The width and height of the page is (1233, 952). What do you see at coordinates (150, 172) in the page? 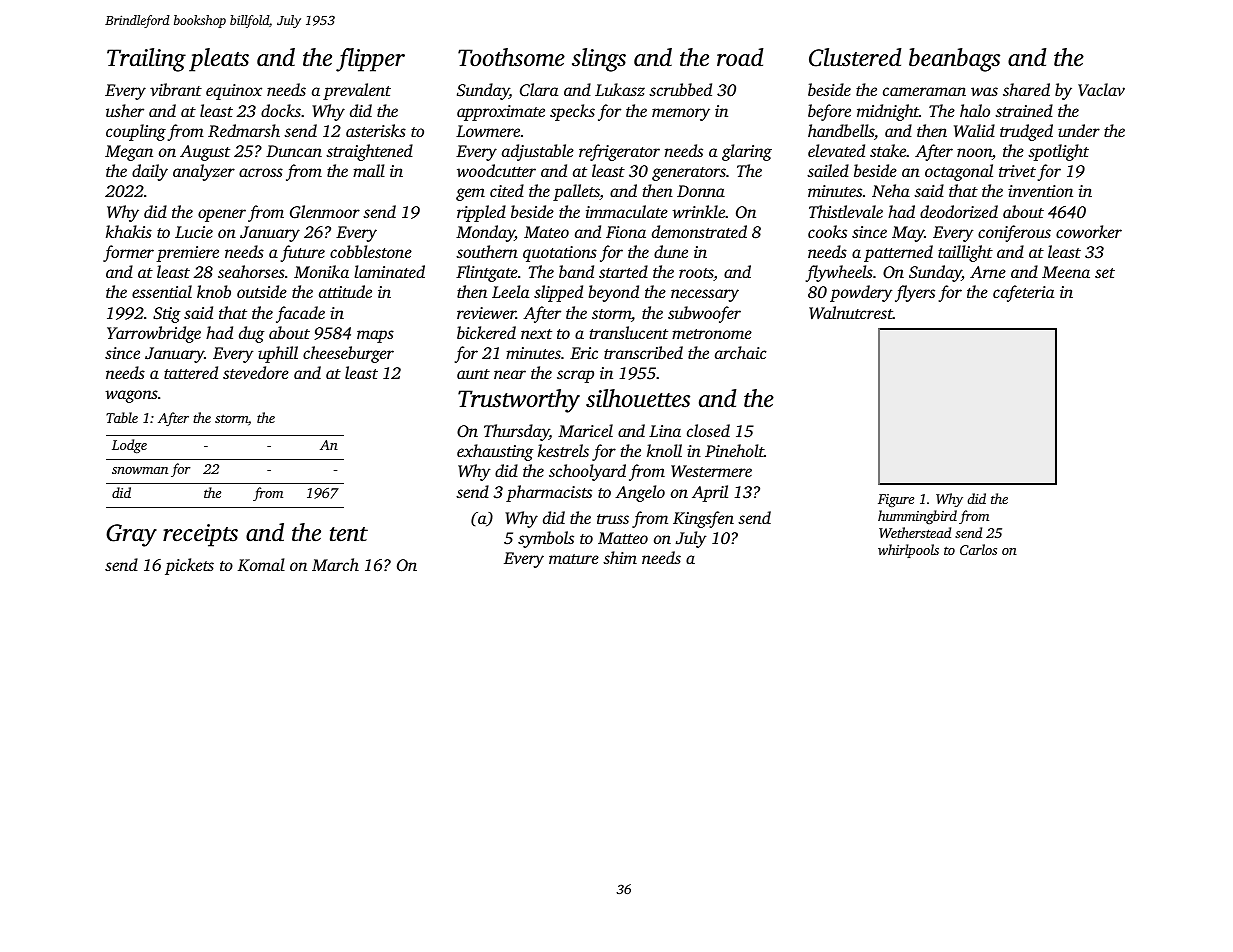
I see `daily` at bounding box center [150, 172].
